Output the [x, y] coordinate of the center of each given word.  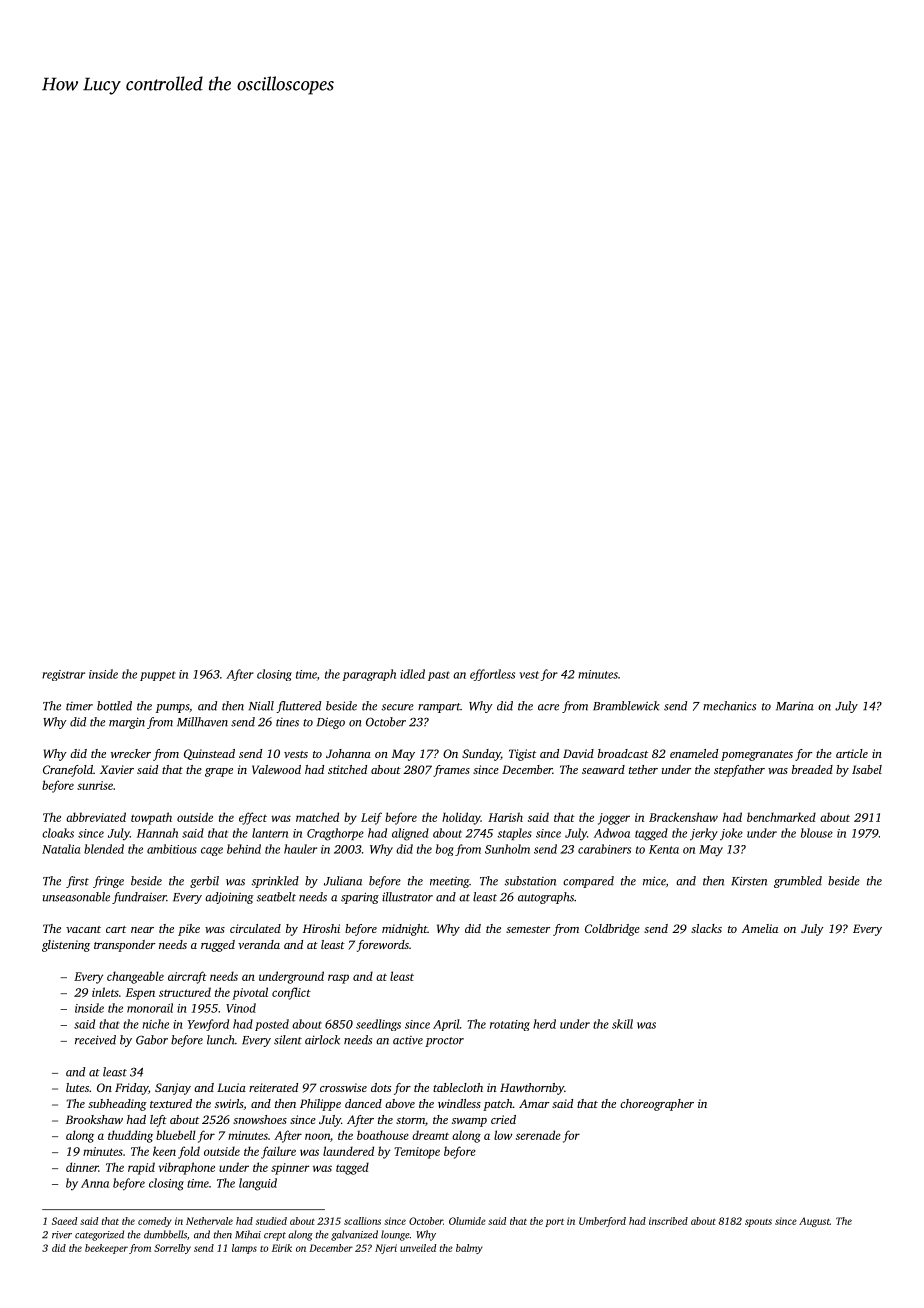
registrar [63, 675]
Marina [795, 706]
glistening [66, 946]
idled [412, 674]
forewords [383, 946]
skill [622, 1024]
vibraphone [186, 1168]
